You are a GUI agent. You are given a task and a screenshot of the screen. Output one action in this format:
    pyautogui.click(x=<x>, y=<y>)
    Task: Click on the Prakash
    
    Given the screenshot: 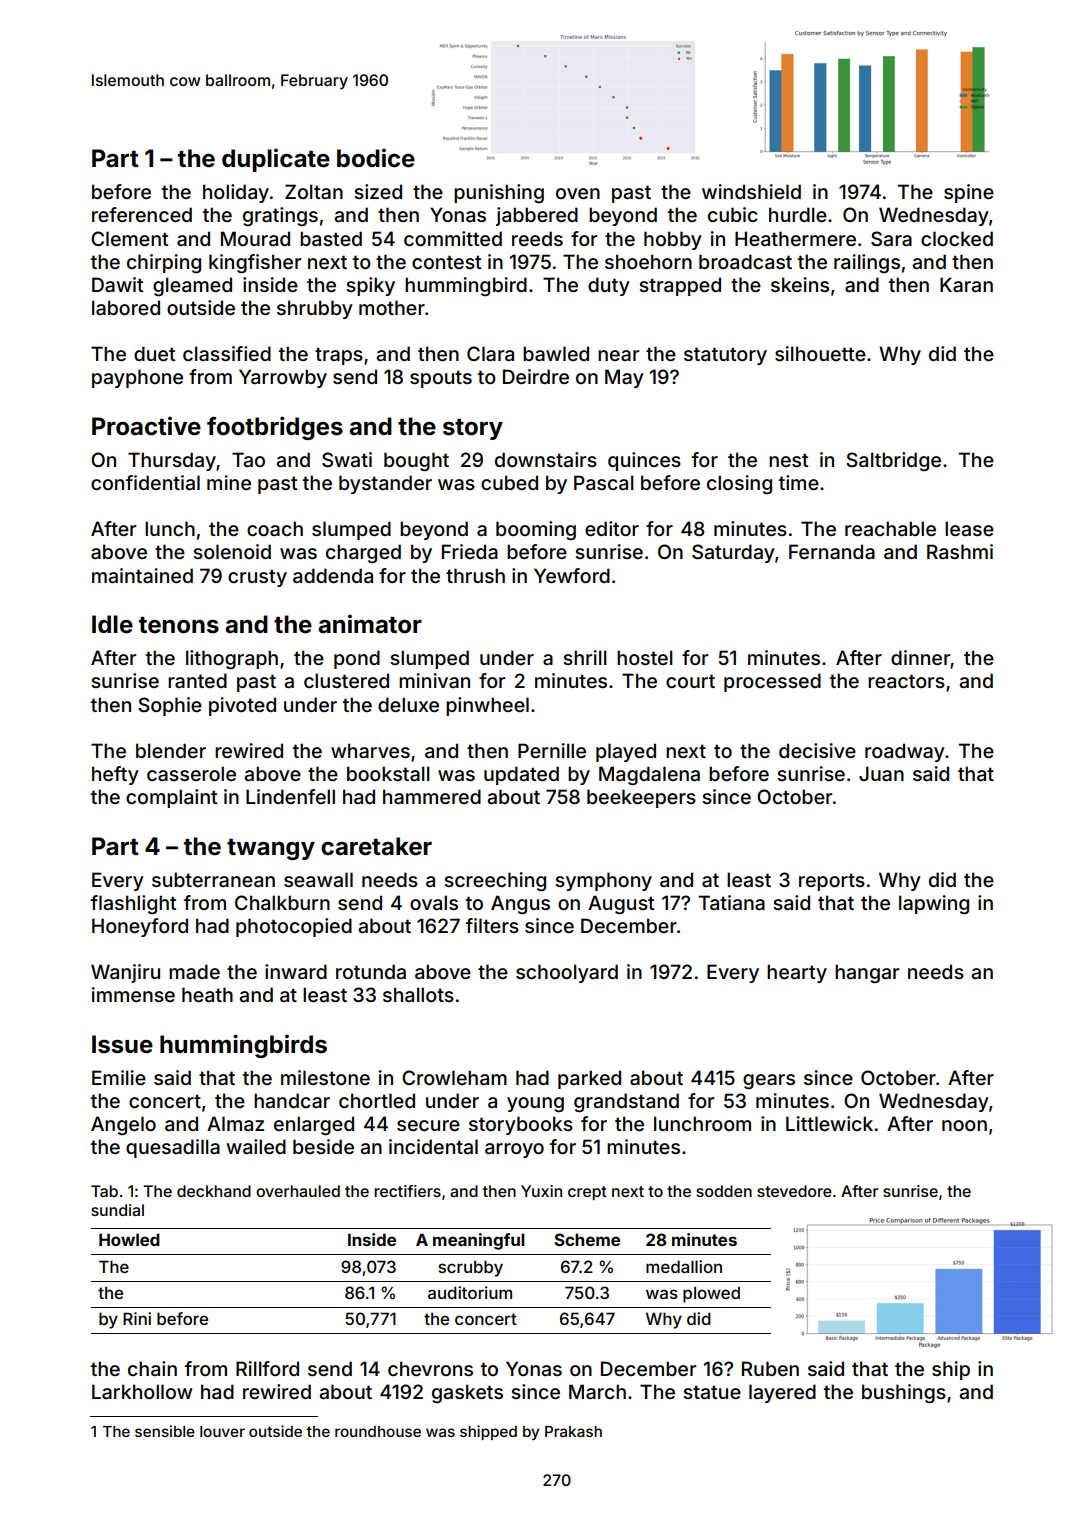 What is the action you would take?
    pyautogui.click(x=573, y=1431)
